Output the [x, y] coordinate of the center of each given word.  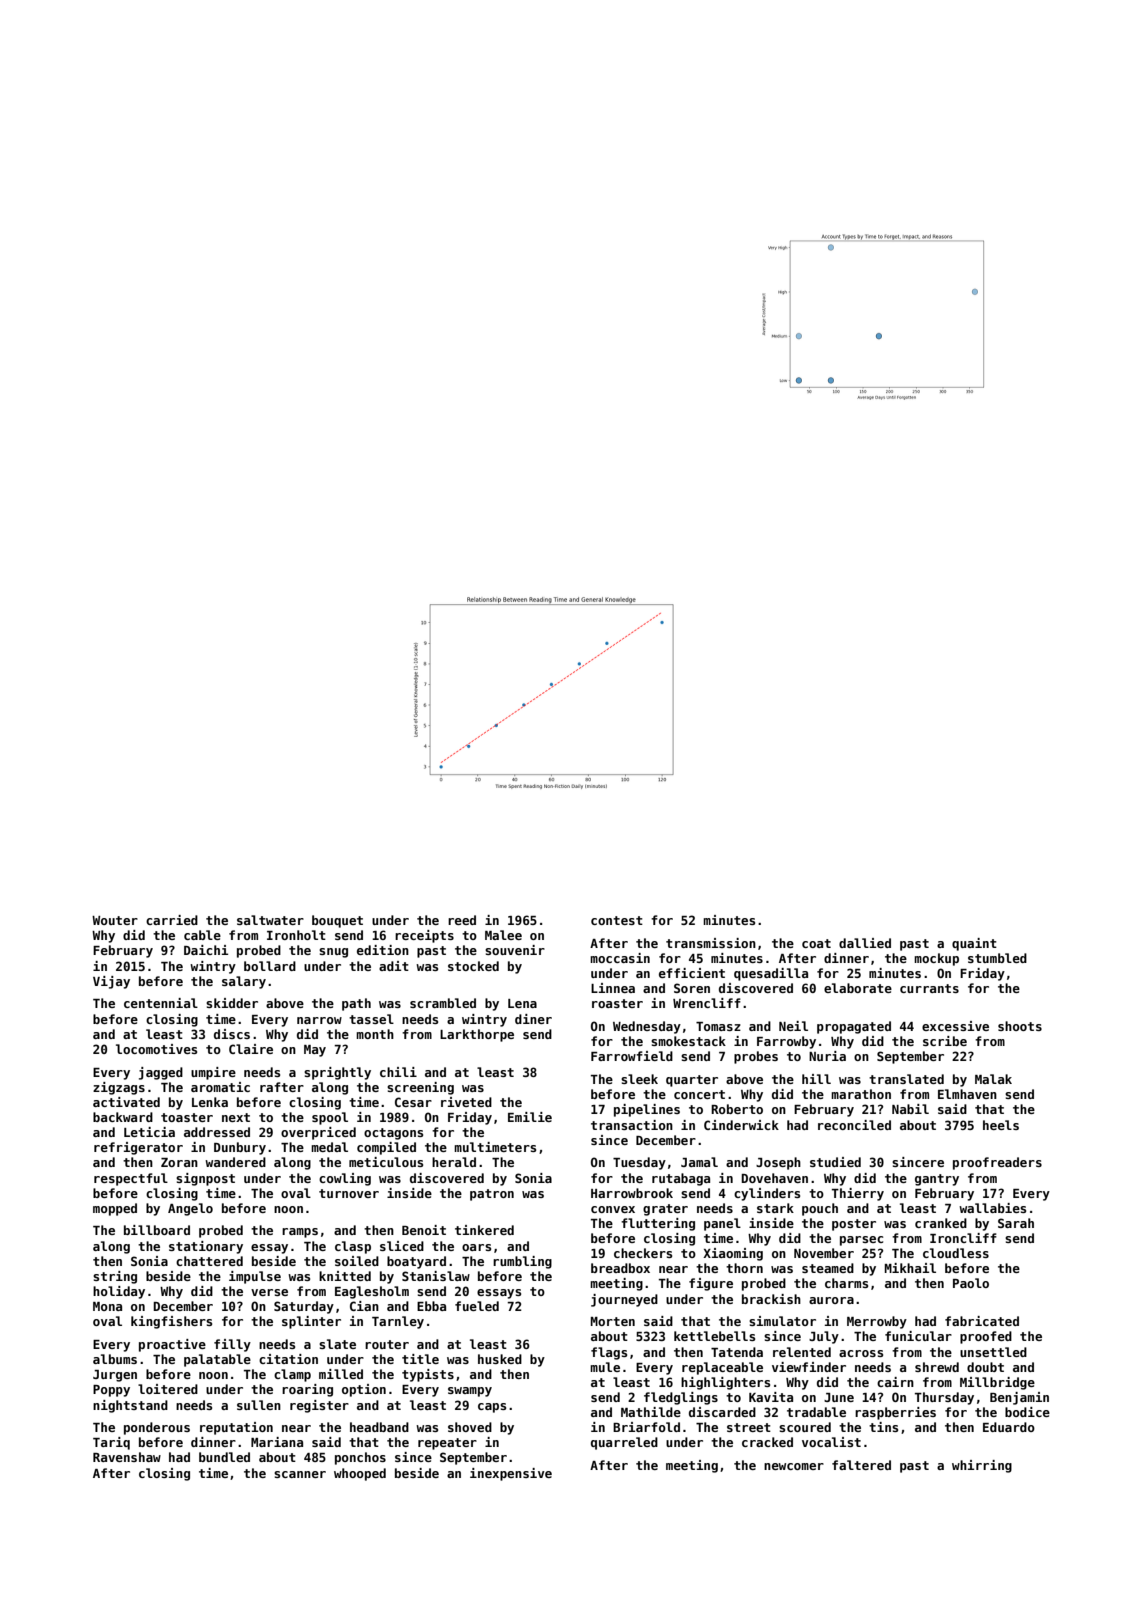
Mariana [277, 1442]
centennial [161, 1003]
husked [500, 1359]
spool [330, 1118]
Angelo [190, 1209]
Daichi [206, 950]
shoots [1020, 1026]
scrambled [443, 1003]
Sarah [1016, 1223]
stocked [473, 966]
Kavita [771, 1397]
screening [420, 1088]
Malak [993, 1079]
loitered [168, 1389]
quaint [974, 944]
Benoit [424, 1230]
